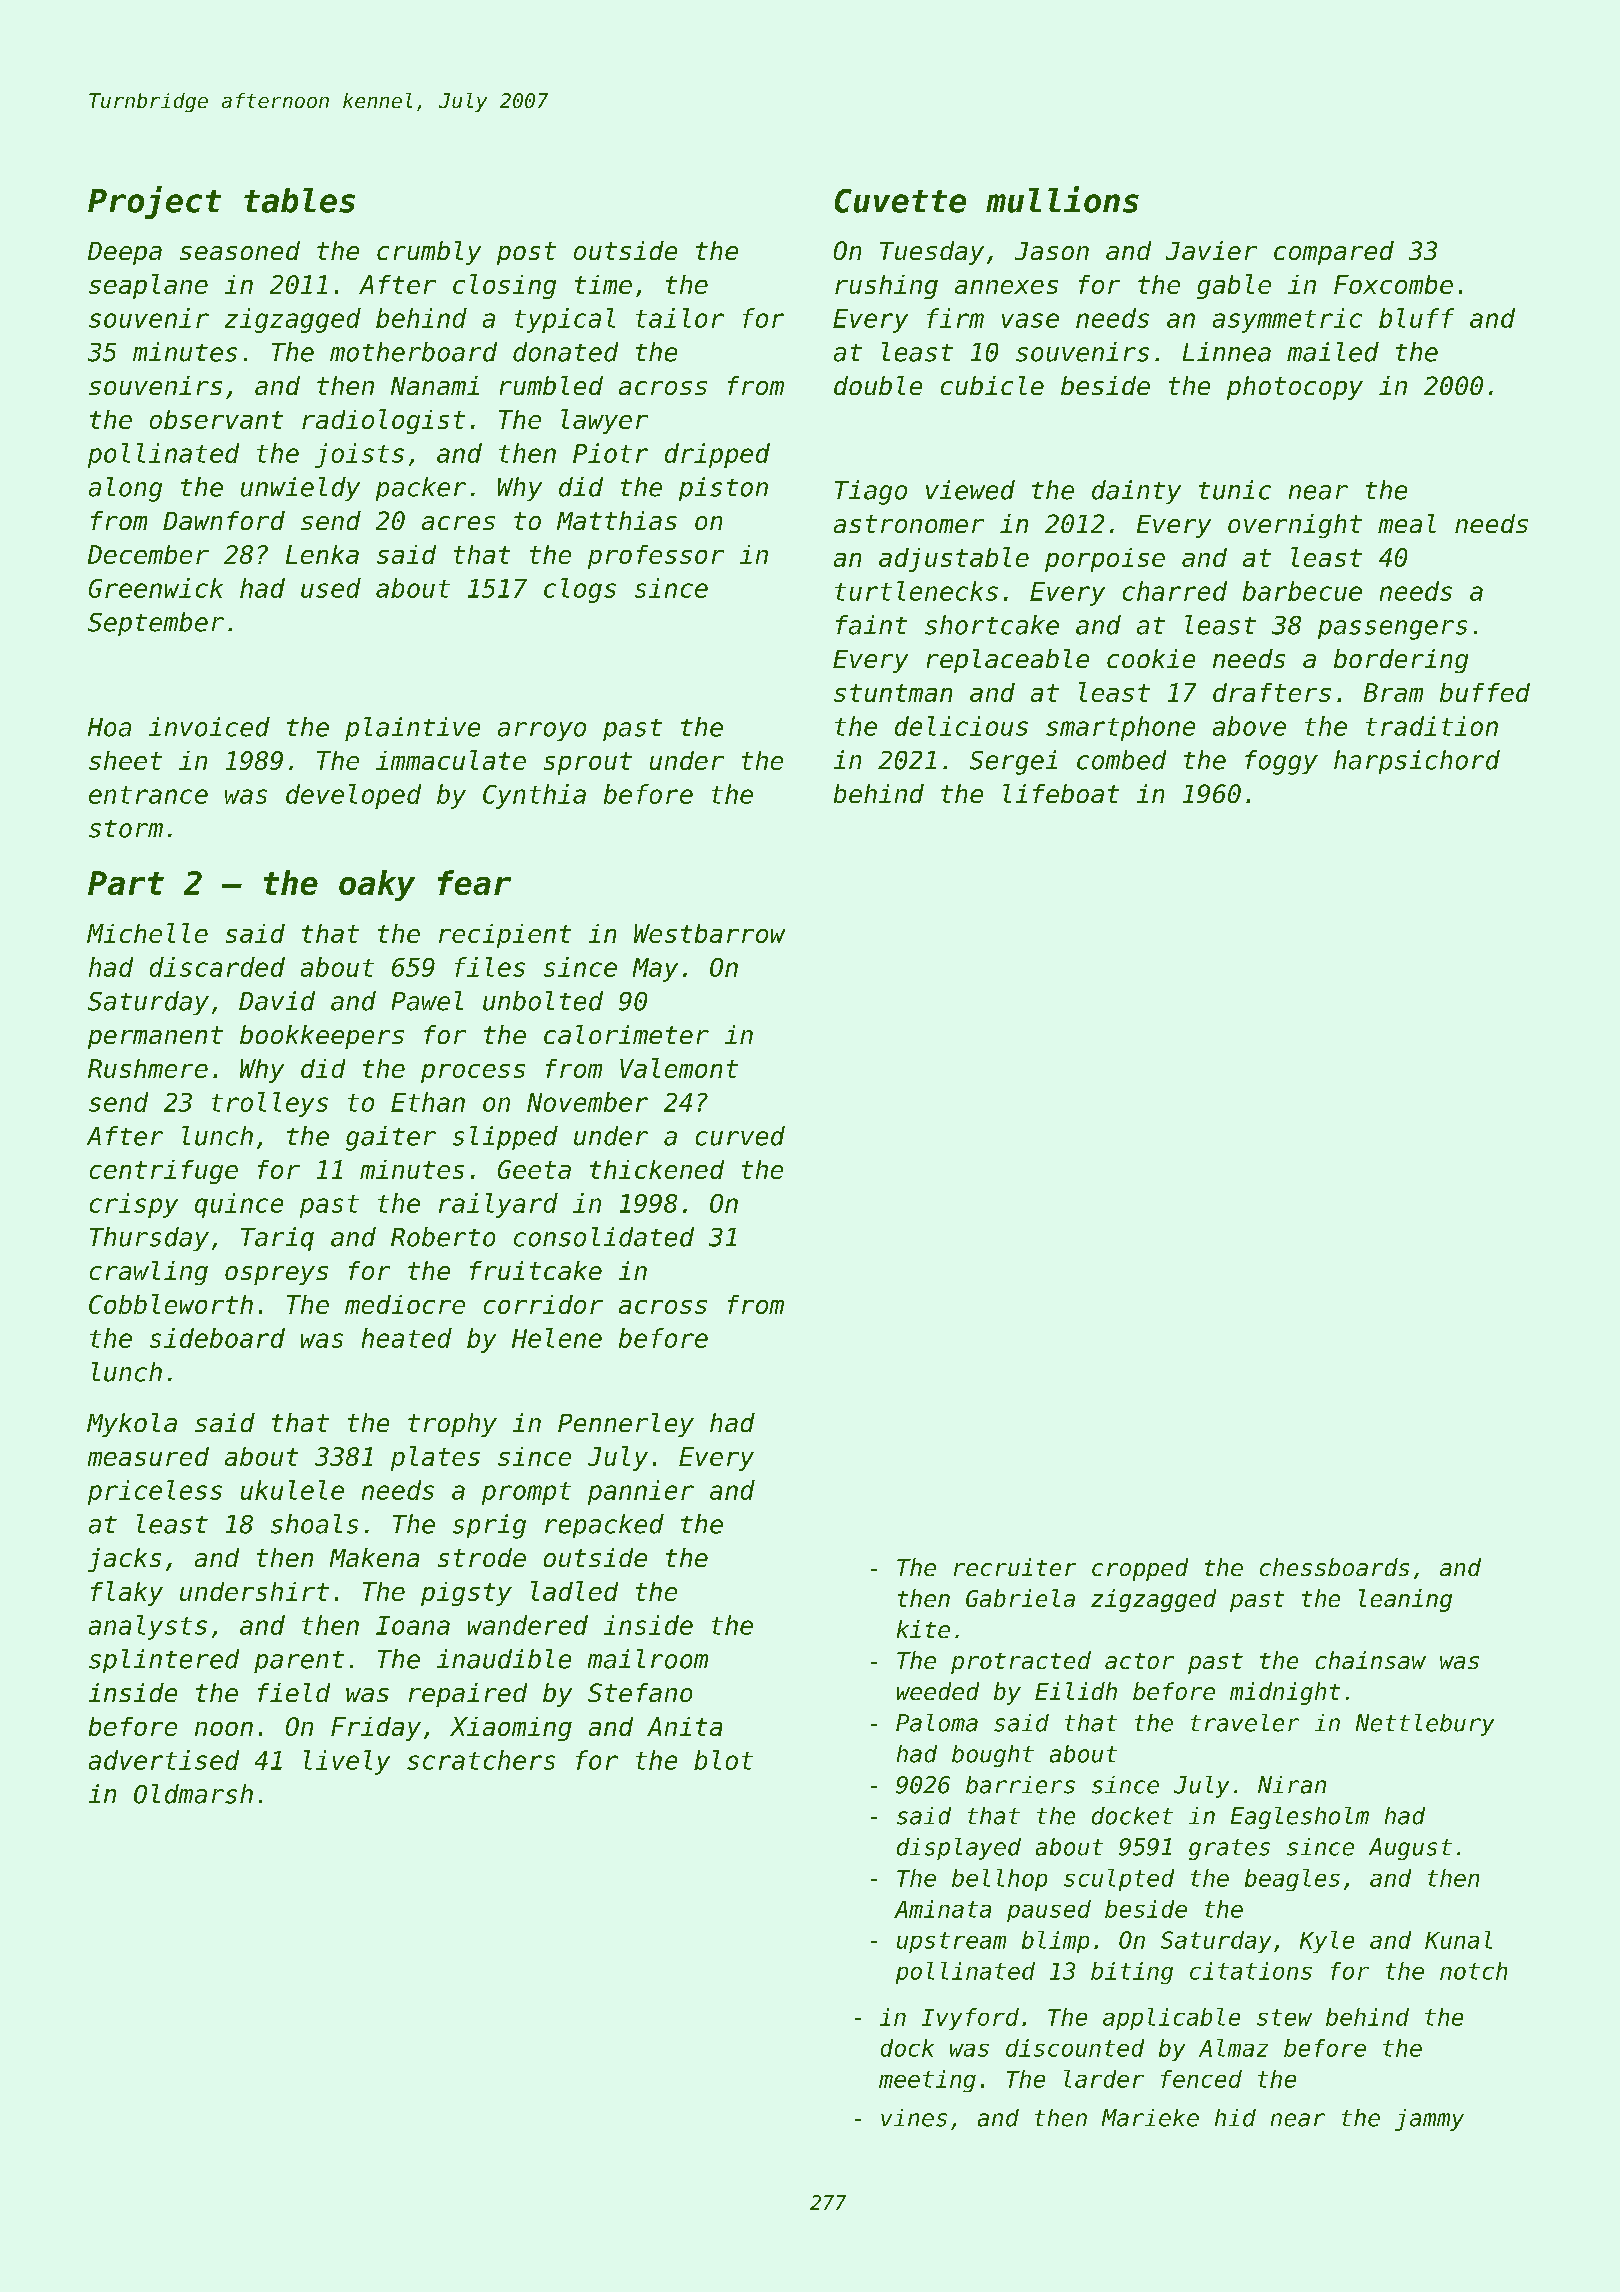 The width and height of the screenshot is (1620, 2292). What do you see at coordinates (684, 1726) in the screenshot?
I see `Anita` at bounding box center [684, 1726].
